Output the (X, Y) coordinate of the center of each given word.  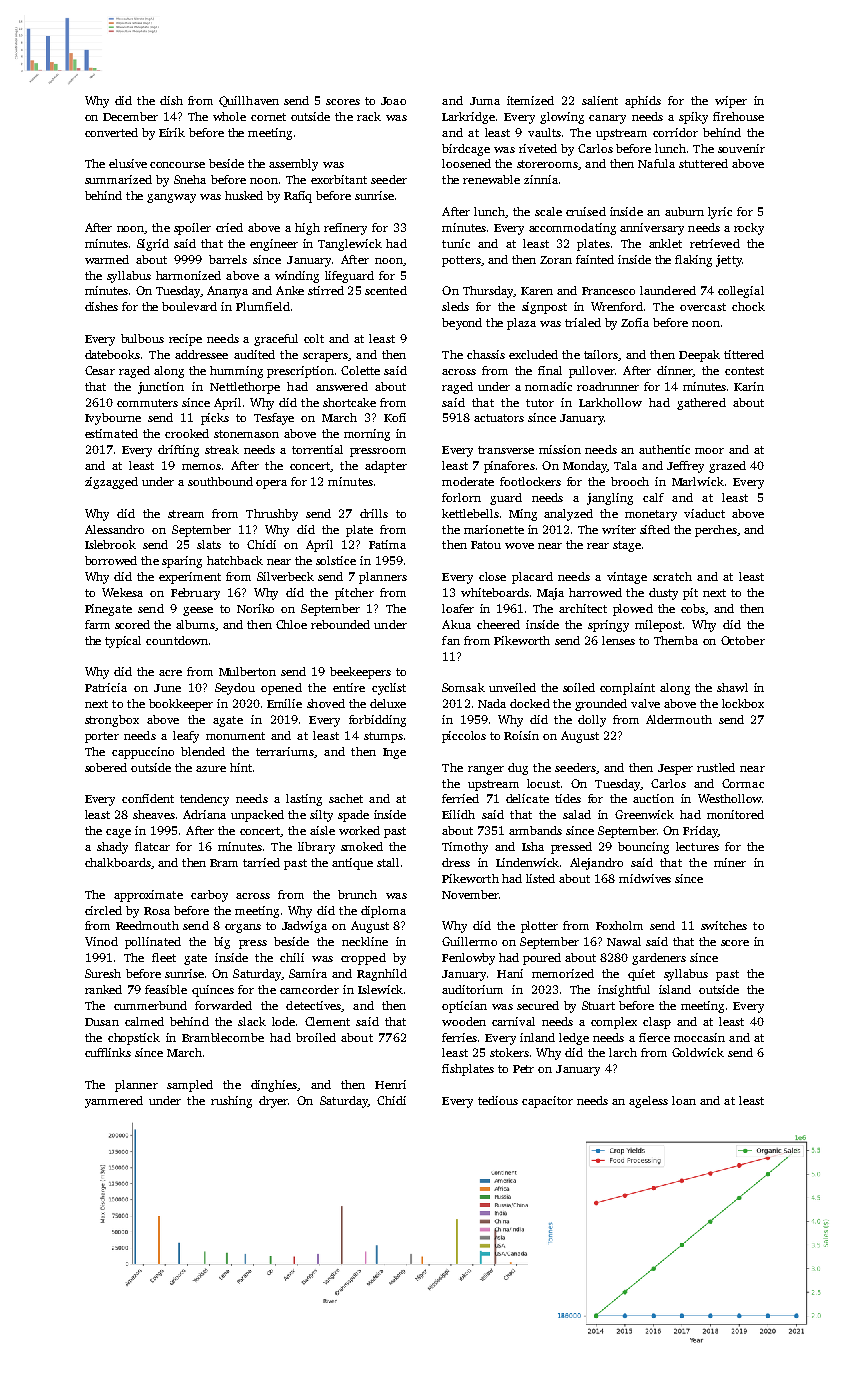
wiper (731, 102)
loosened (466, 163)
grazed (727, 467)
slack (252, 1021)
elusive (128, 163)
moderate (468, 481)
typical (123, 642)
